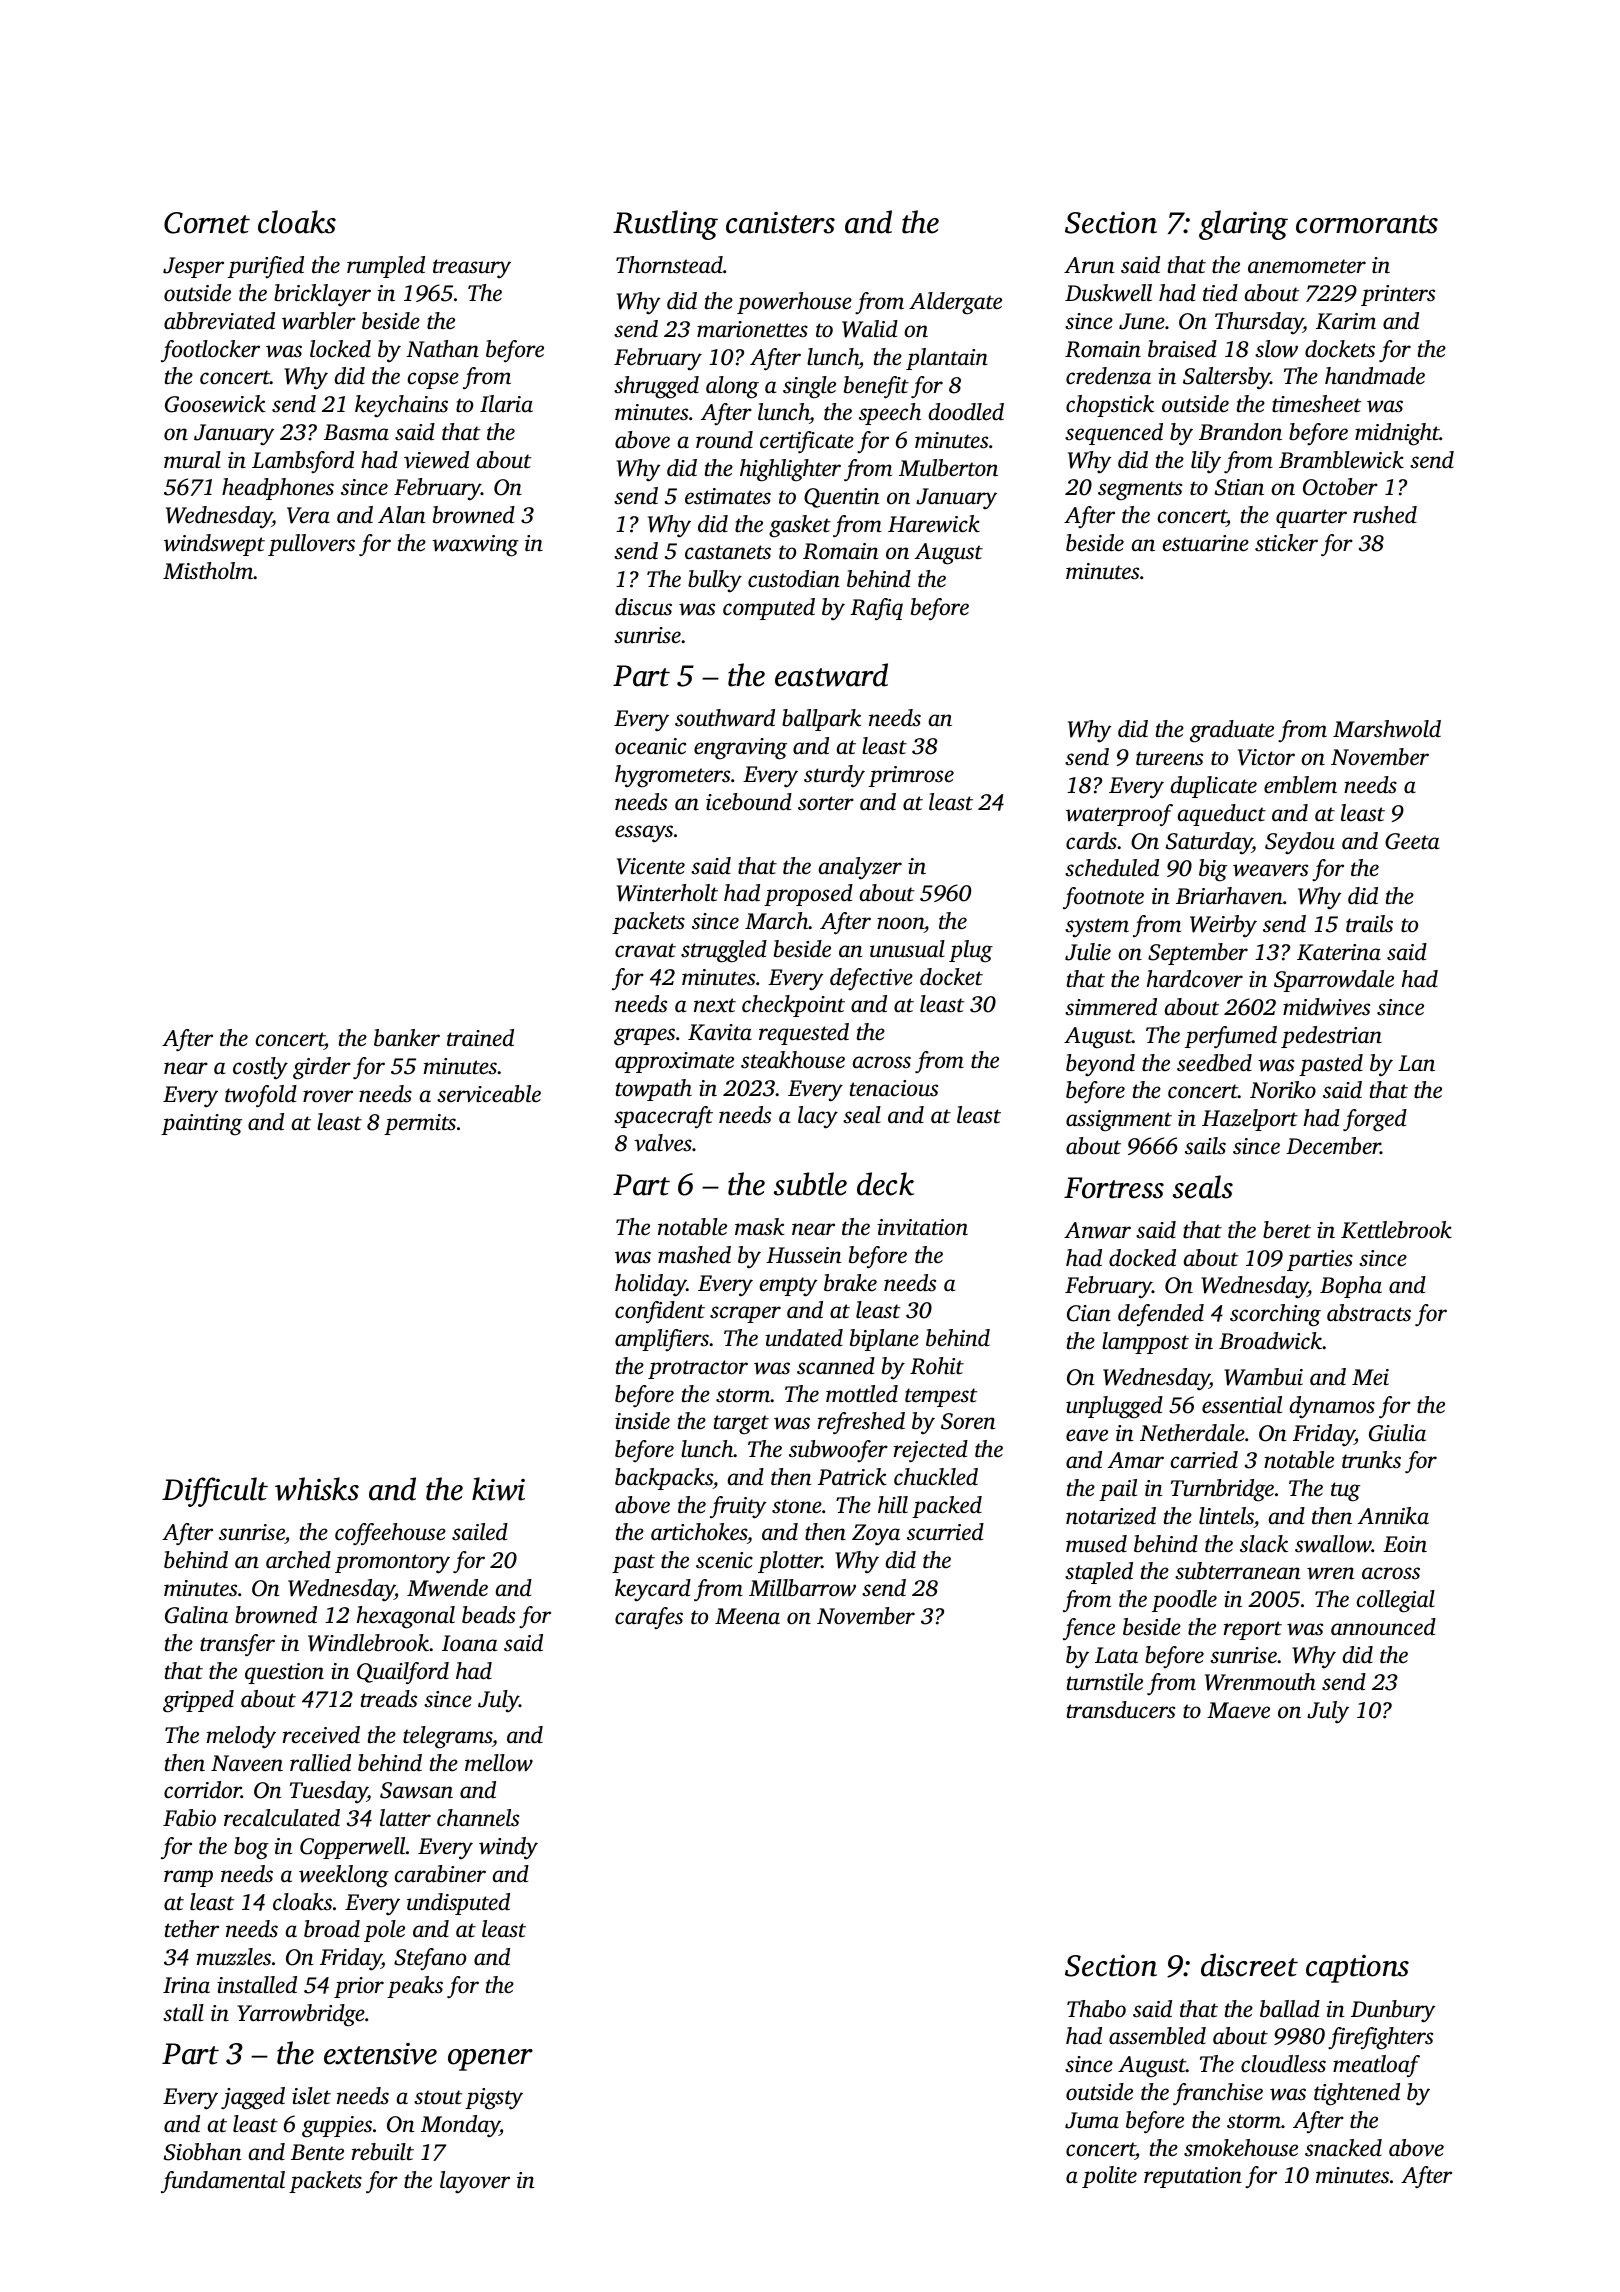 This screenshot has width=1620, height=2292. I want to click on cormorants, so click(1367, 224).
